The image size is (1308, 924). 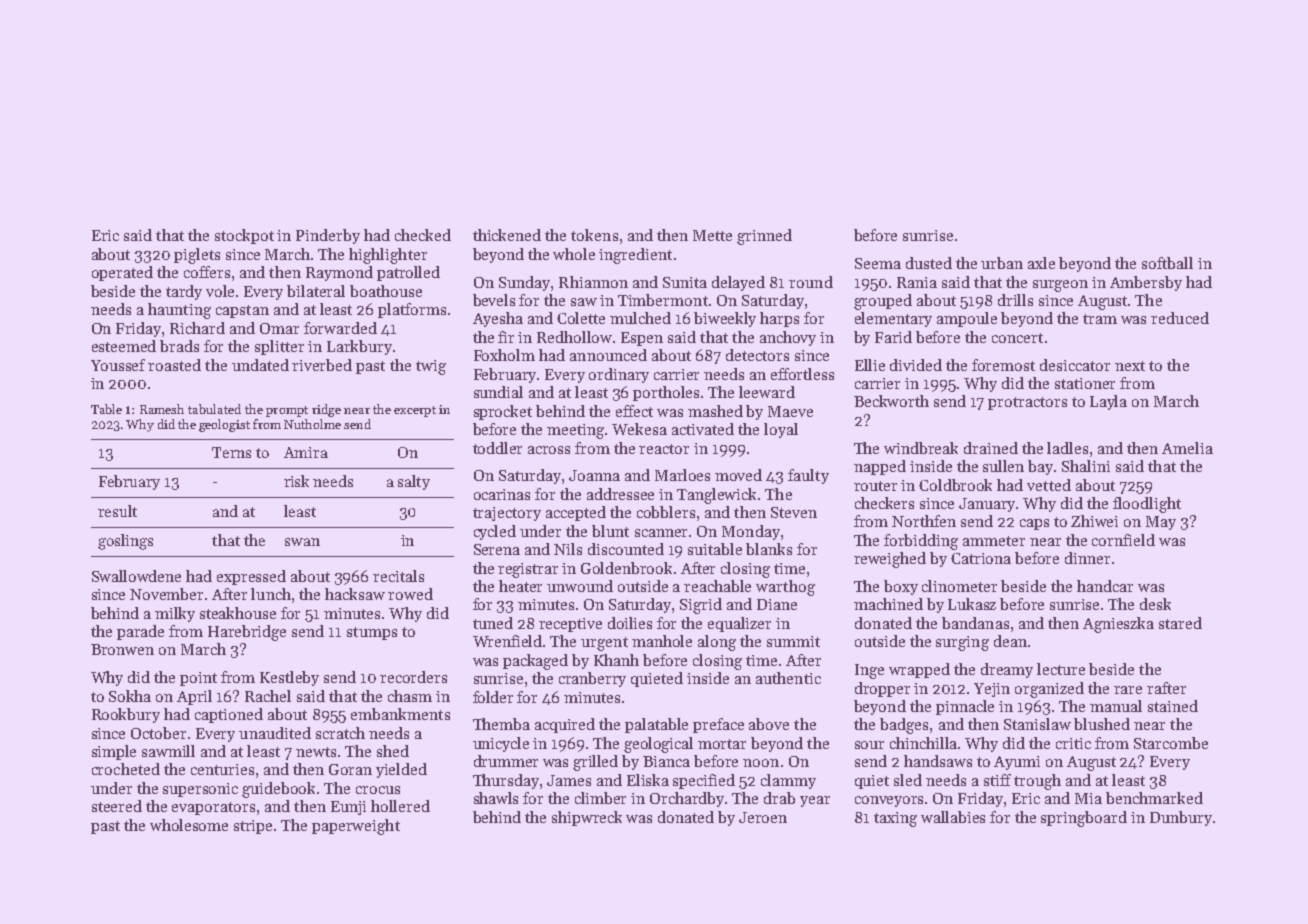 What do you see at coordinates (198, 679) in the screenshot?
I see `point` at bounding box center [198, 679].
